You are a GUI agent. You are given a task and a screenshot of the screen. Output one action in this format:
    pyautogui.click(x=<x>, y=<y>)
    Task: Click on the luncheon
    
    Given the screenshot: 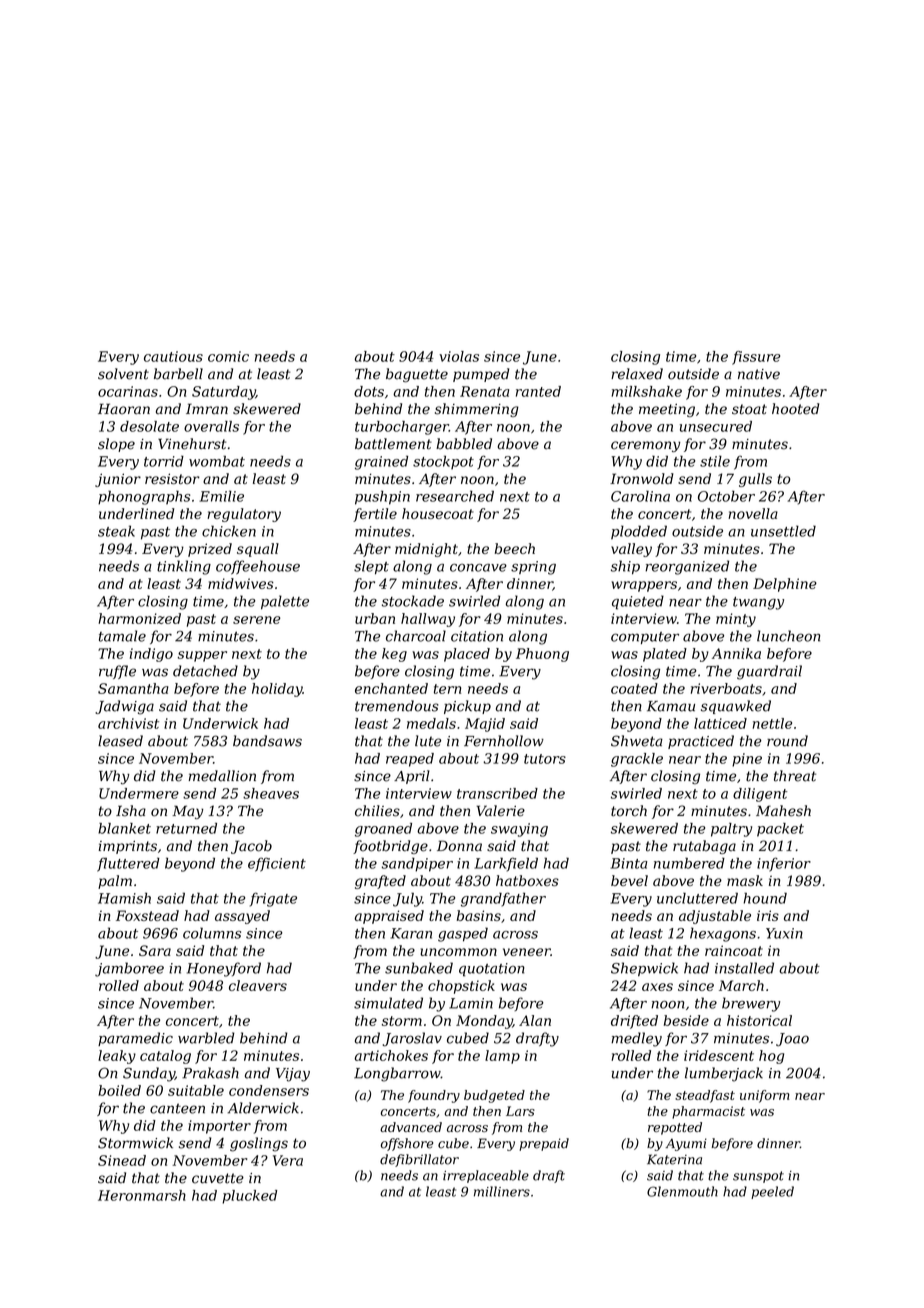 What is the action you would take?
    pyautogui.click(x=788, y=636)
